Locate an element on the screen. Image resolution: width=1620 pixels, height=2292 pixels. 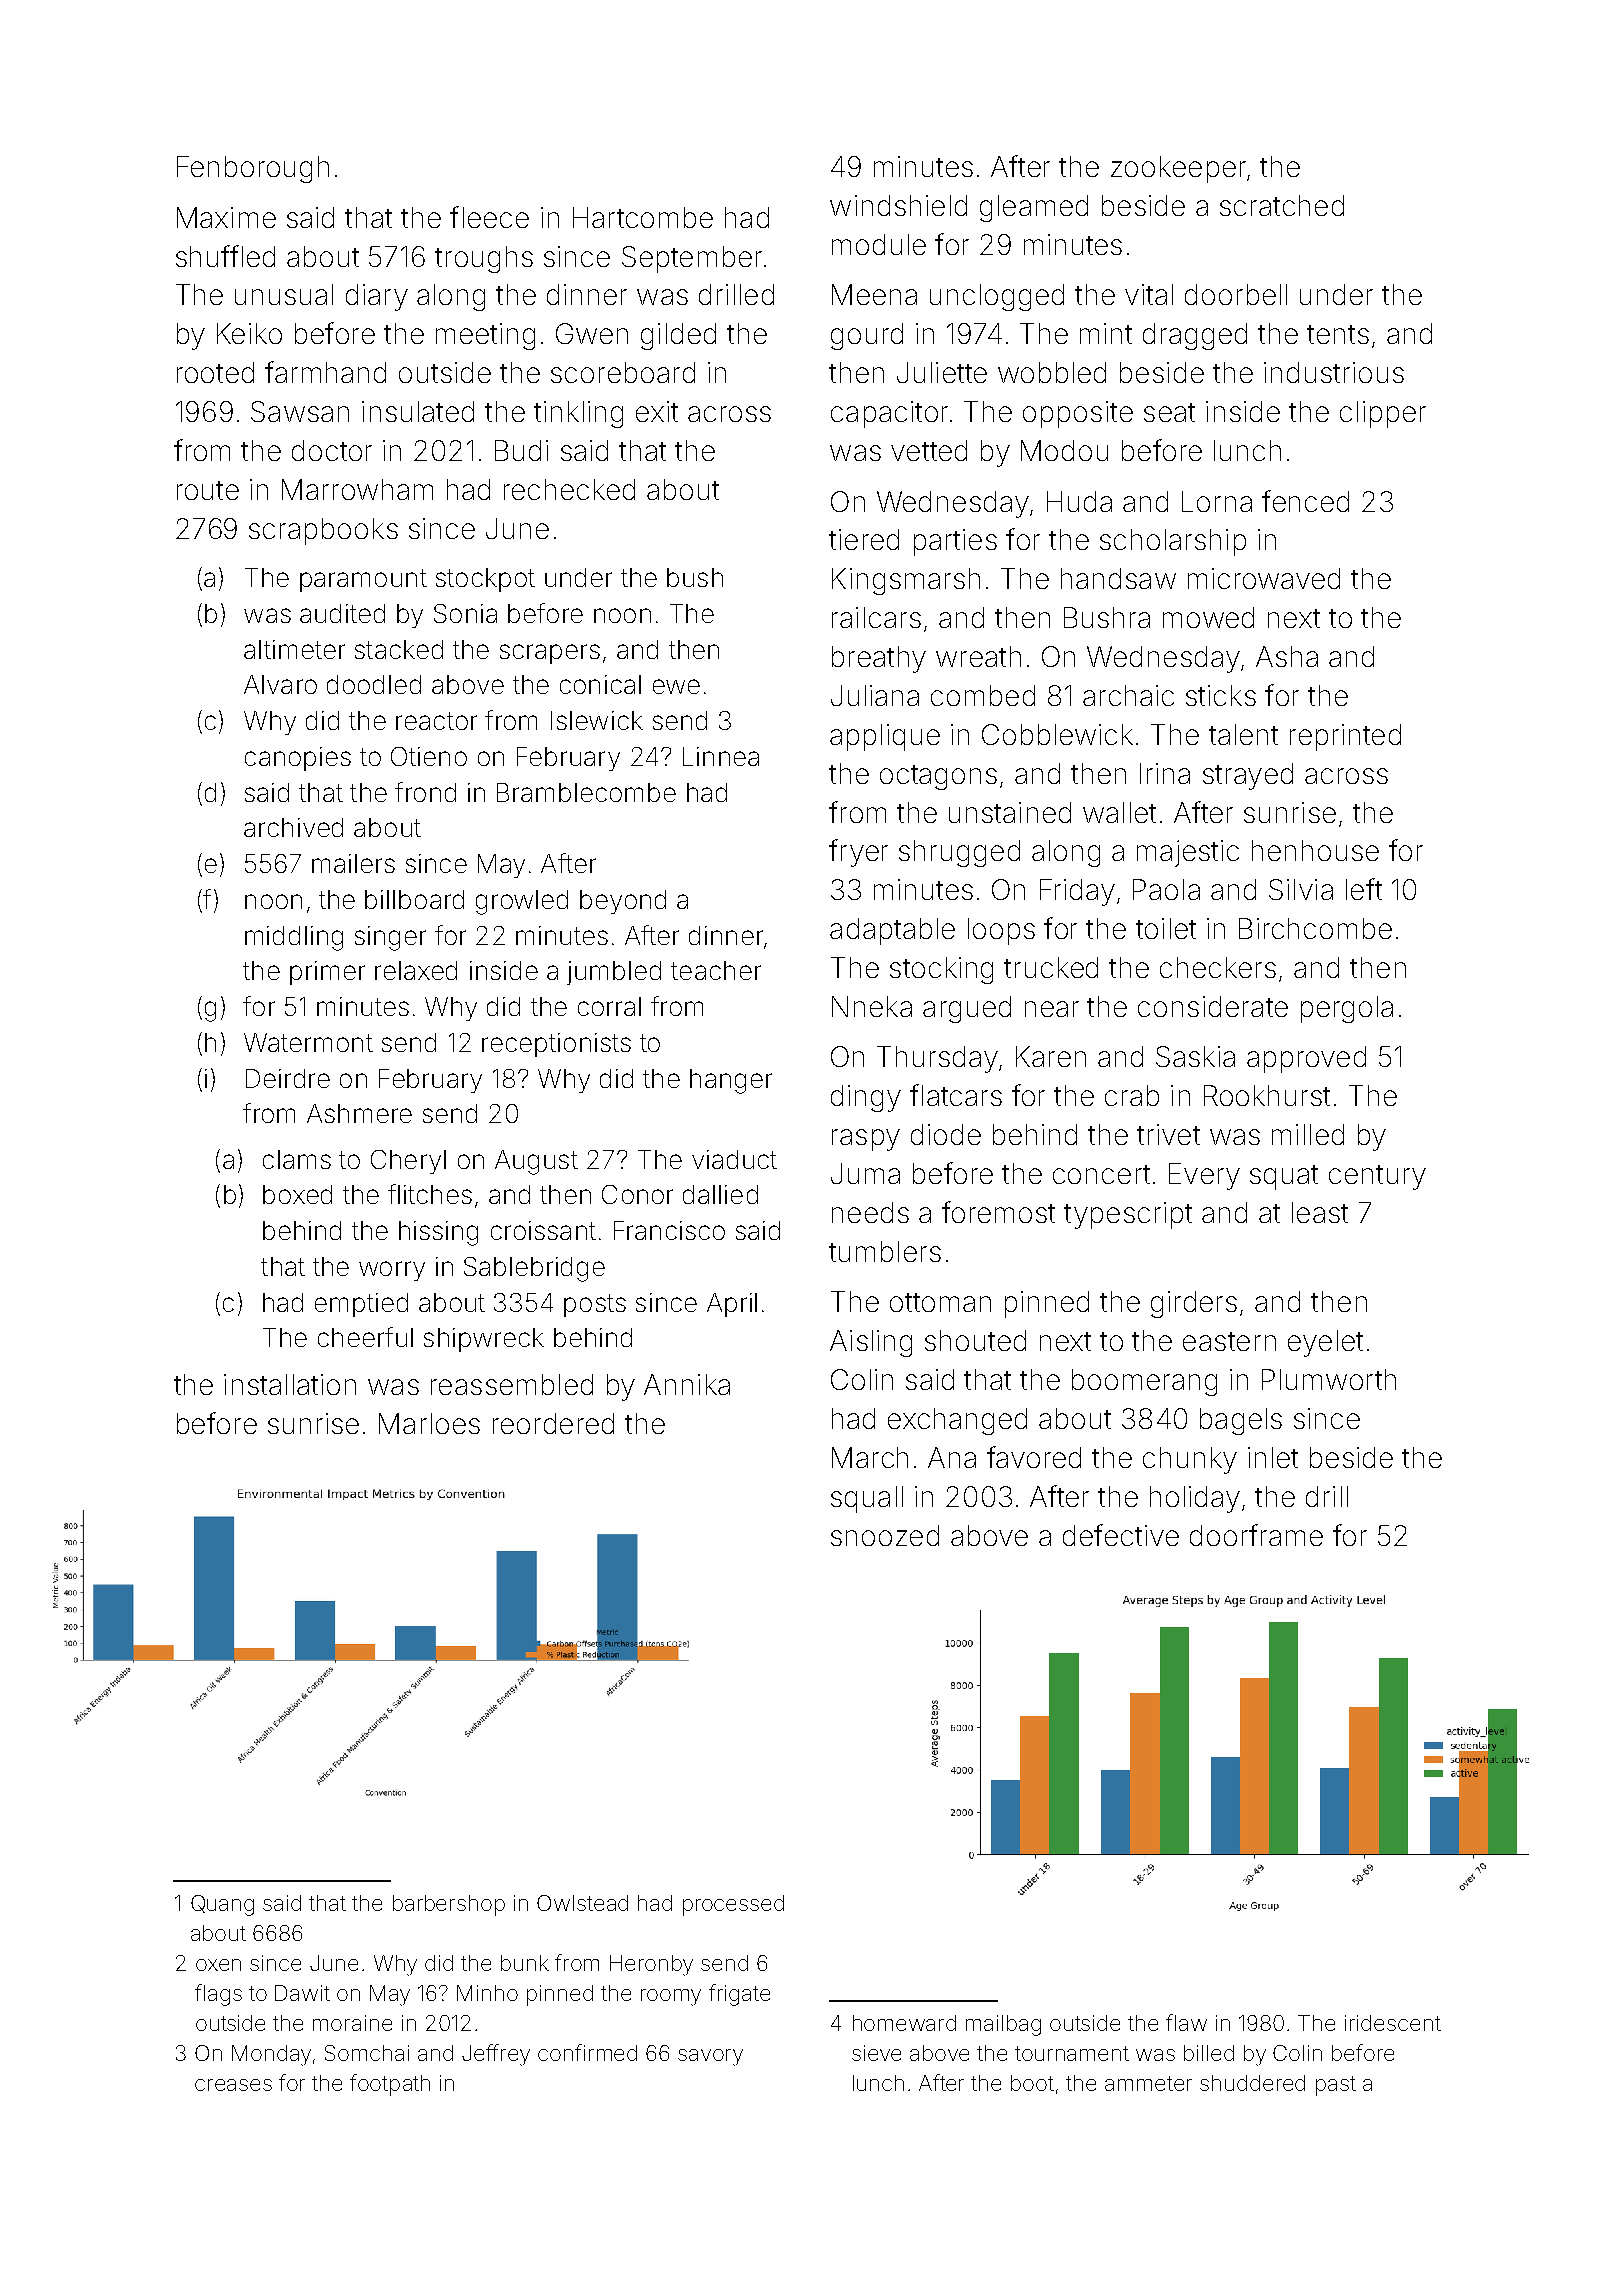
sieve is located at coordinates (876, 2053).
